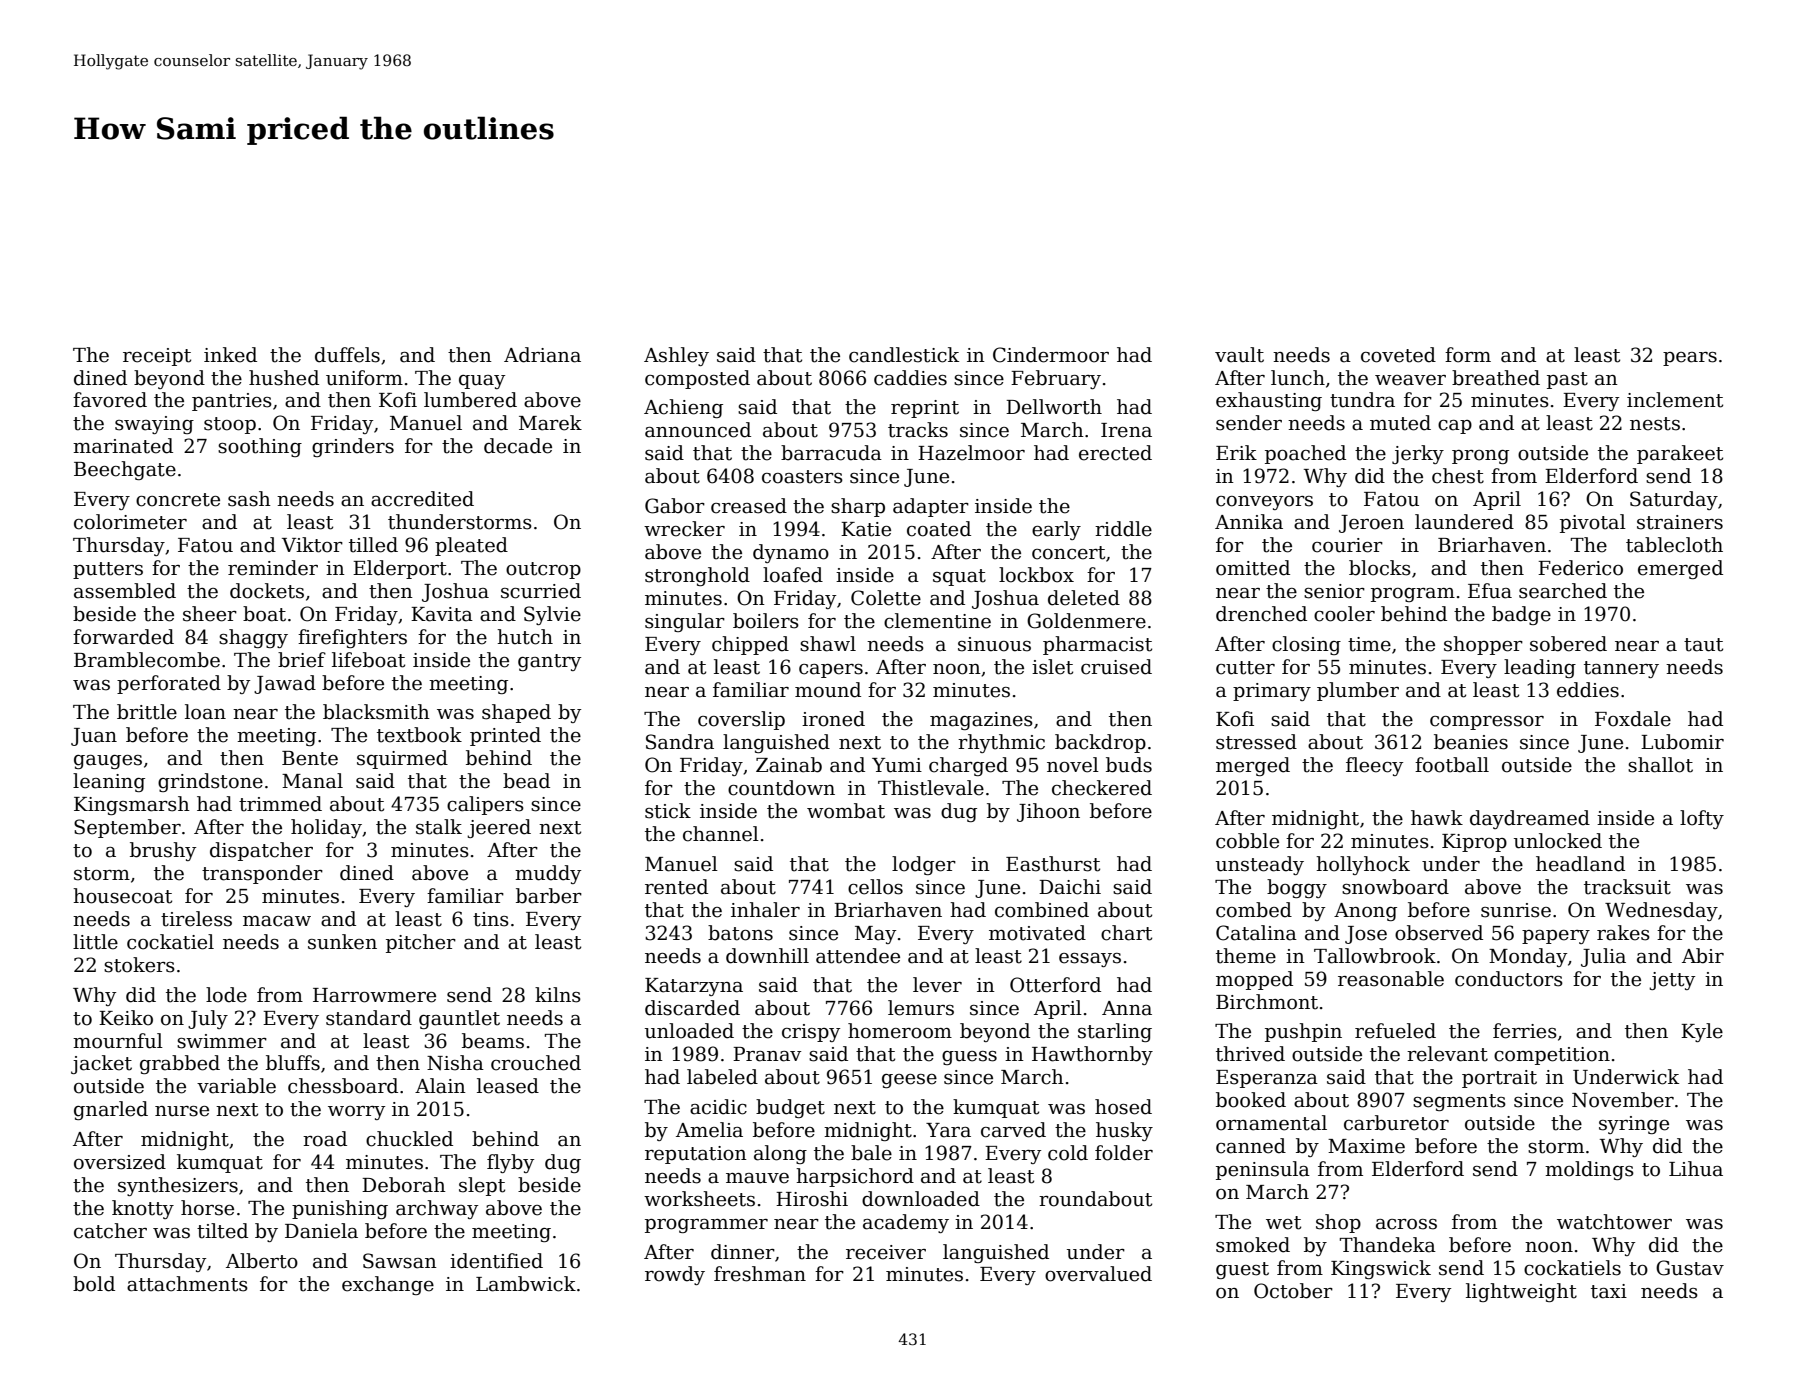  What do you see at coordinates (697, 576) in the image?
I see `stronghold` at bounding box center [697, 576].
